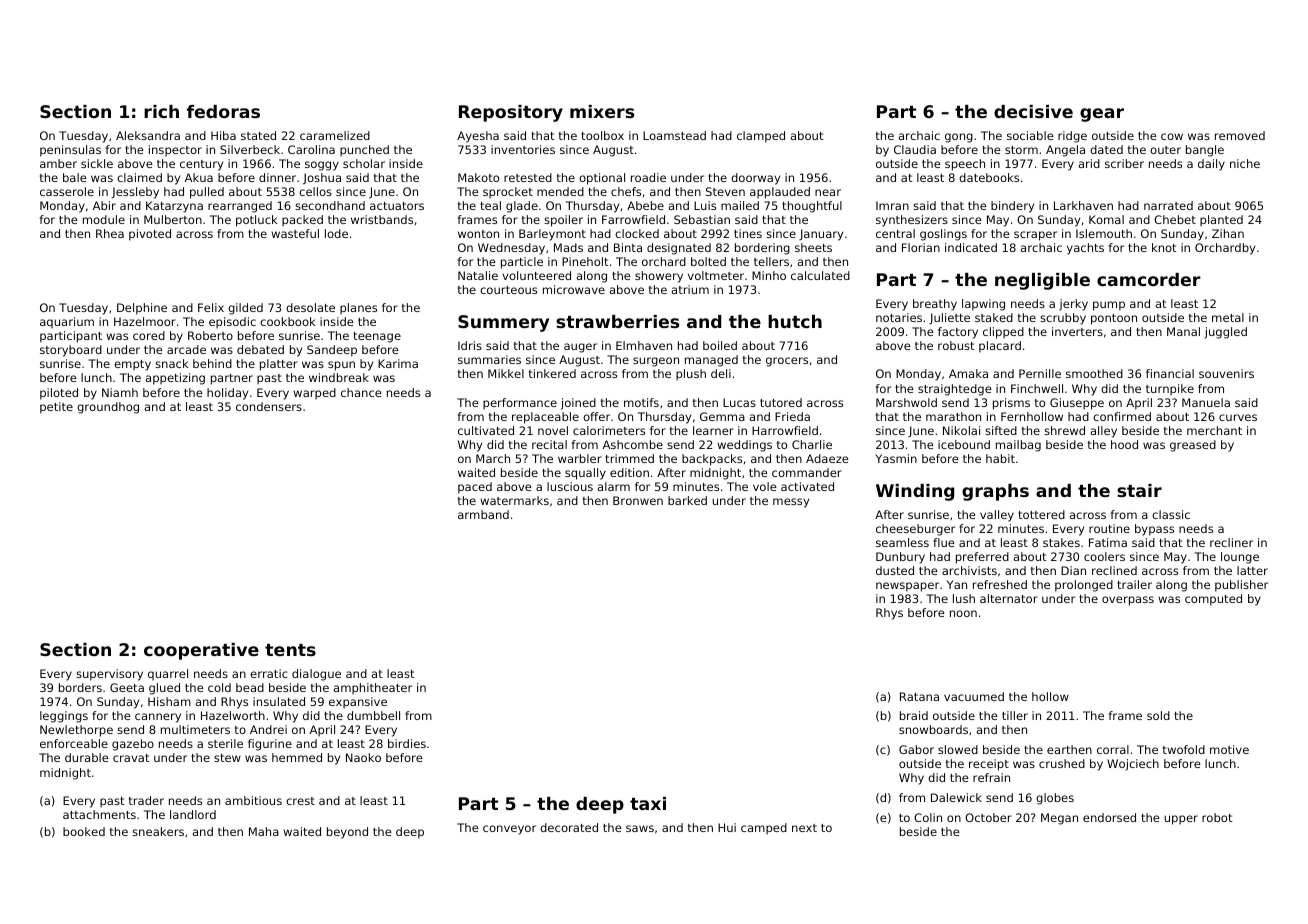  I want to click on next, so click(804, 828).
